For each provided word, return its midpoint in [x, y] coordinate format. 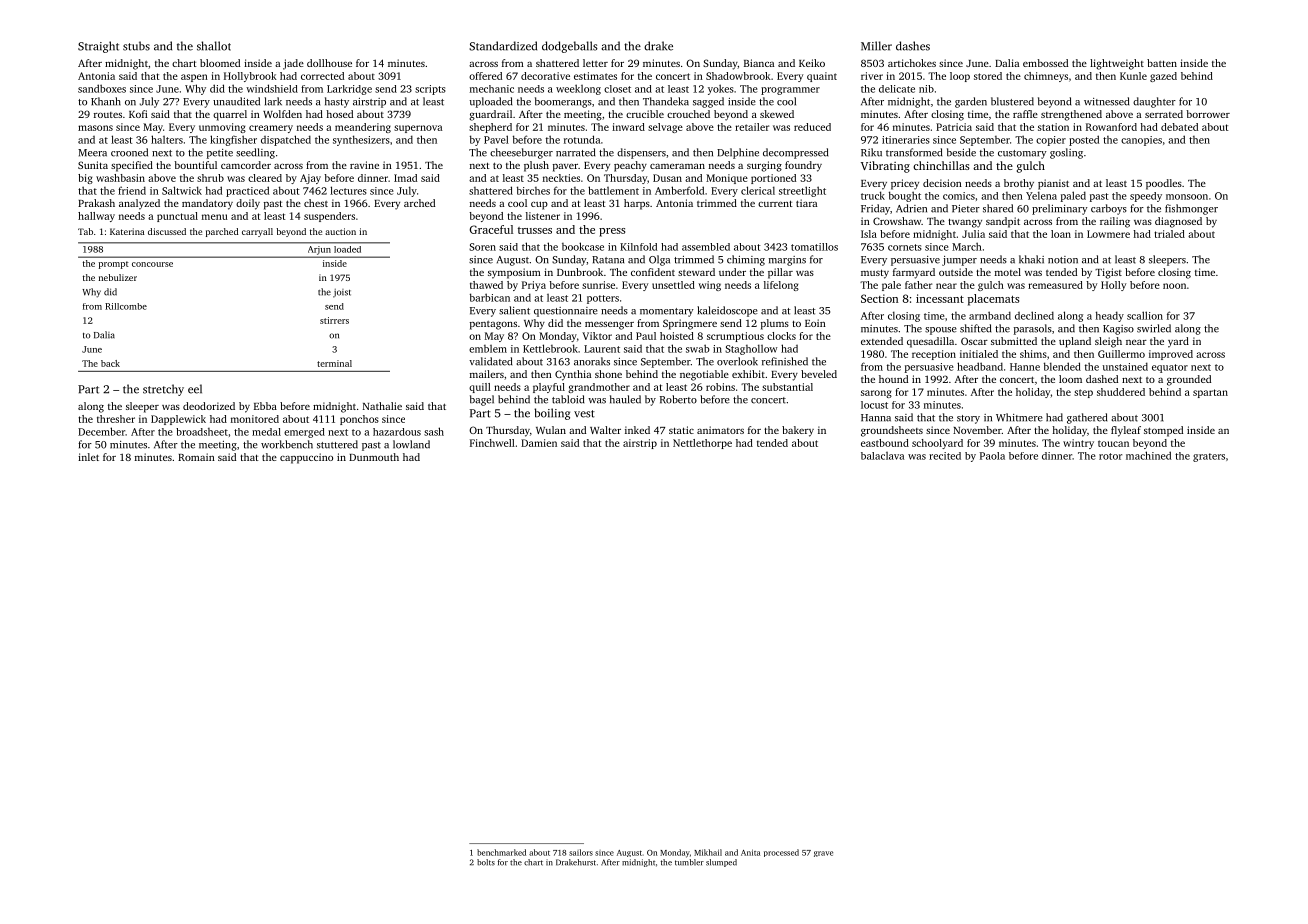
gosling [1066, 153]
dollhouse [329, 63]
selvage [665, 128]
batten [1162, 63]
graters [1209, 457]
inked [637, 430]
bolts [486, 862]
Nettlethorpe [702, 444]
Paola [992, 456]
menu [215, 217]
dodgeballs [570, 47]
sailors [581, 852]
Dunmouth [374, 457]
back [110, 363]
